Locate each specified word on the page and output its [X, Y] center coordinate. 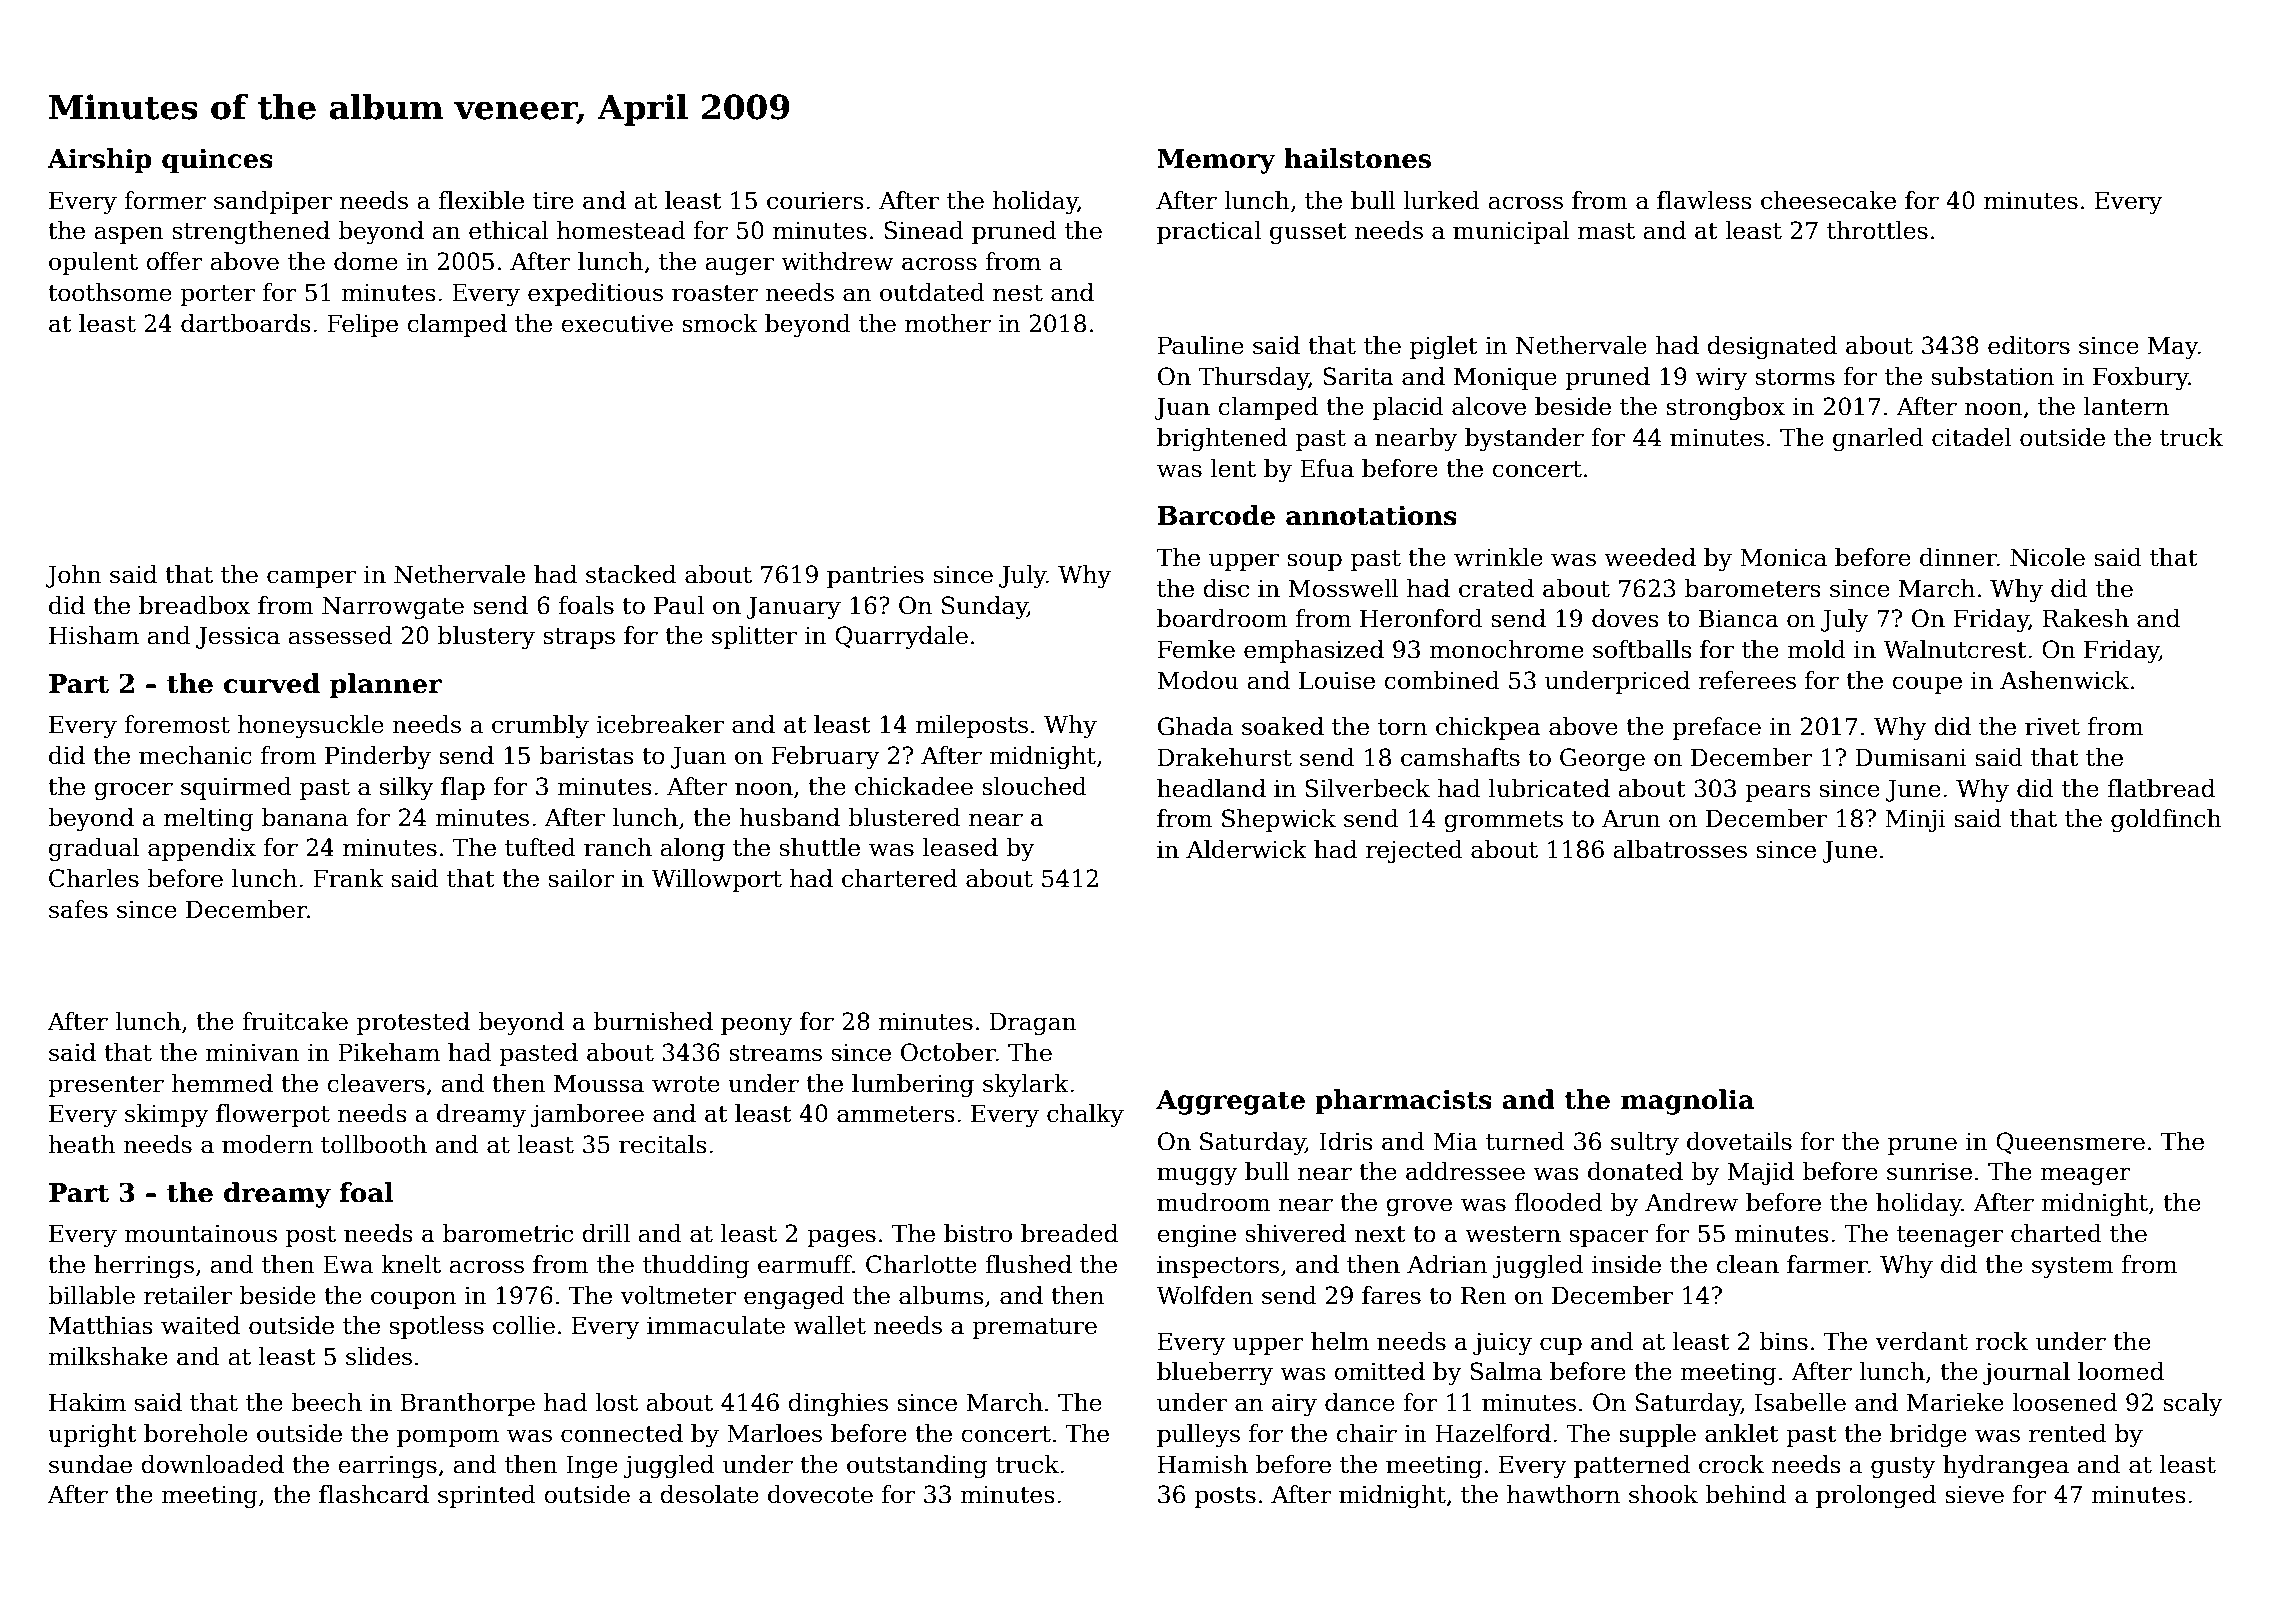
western [1513, 1234]
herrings [144, 1266]
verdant [1921, 1341]
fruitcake [295, 1021]
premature [1034, 1328]
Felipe [362, 325]
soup [1314, 562]
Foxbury [2141, 378]
